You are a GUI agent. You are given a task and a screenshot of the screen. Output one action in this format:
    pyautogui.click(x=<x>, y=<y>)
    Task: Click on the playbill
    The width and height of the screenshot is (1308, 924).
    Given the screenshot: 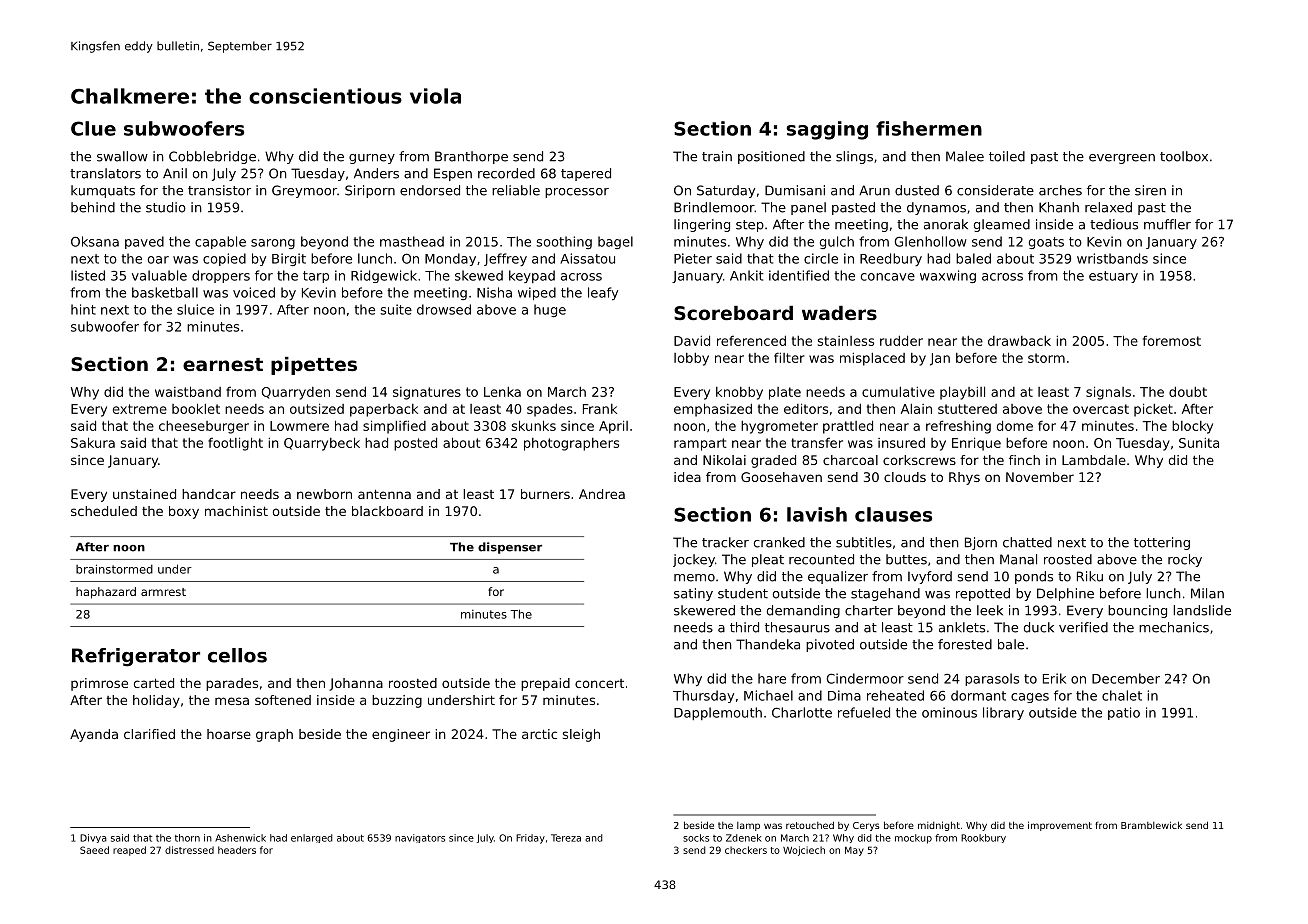 What is the action you would take?
    pyautogui.click(x=962, y=393)
